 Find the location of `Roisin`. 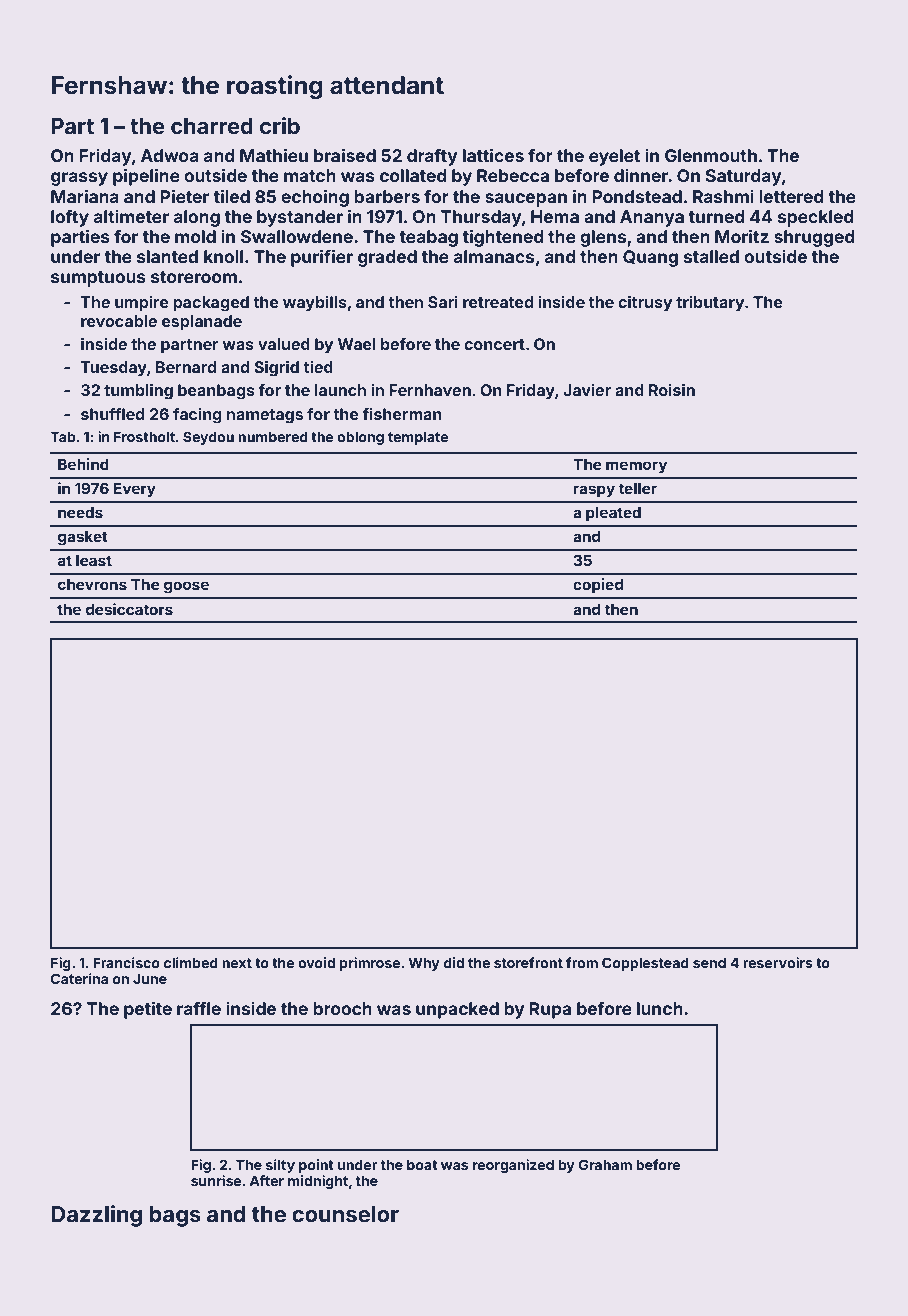

Roisin is located at coordinates (672, 390).
